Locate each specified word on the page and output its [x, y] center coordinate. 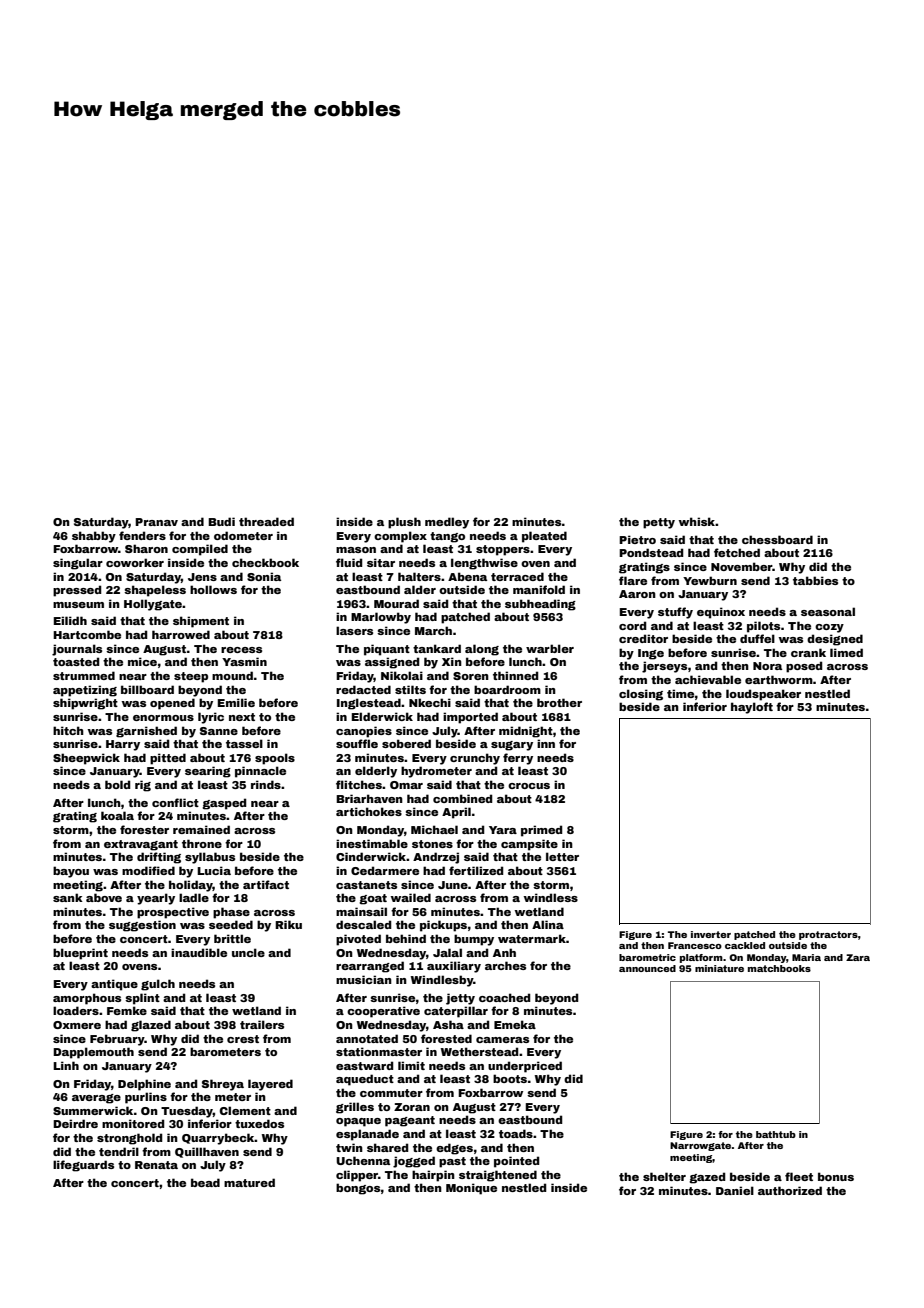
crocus [529, 786]
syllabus [210, 858]
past [452, 1162]
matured [249, 1182]
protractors [828, 935]
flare [633, 580]
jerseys [664, 667]
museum [78, 605]
